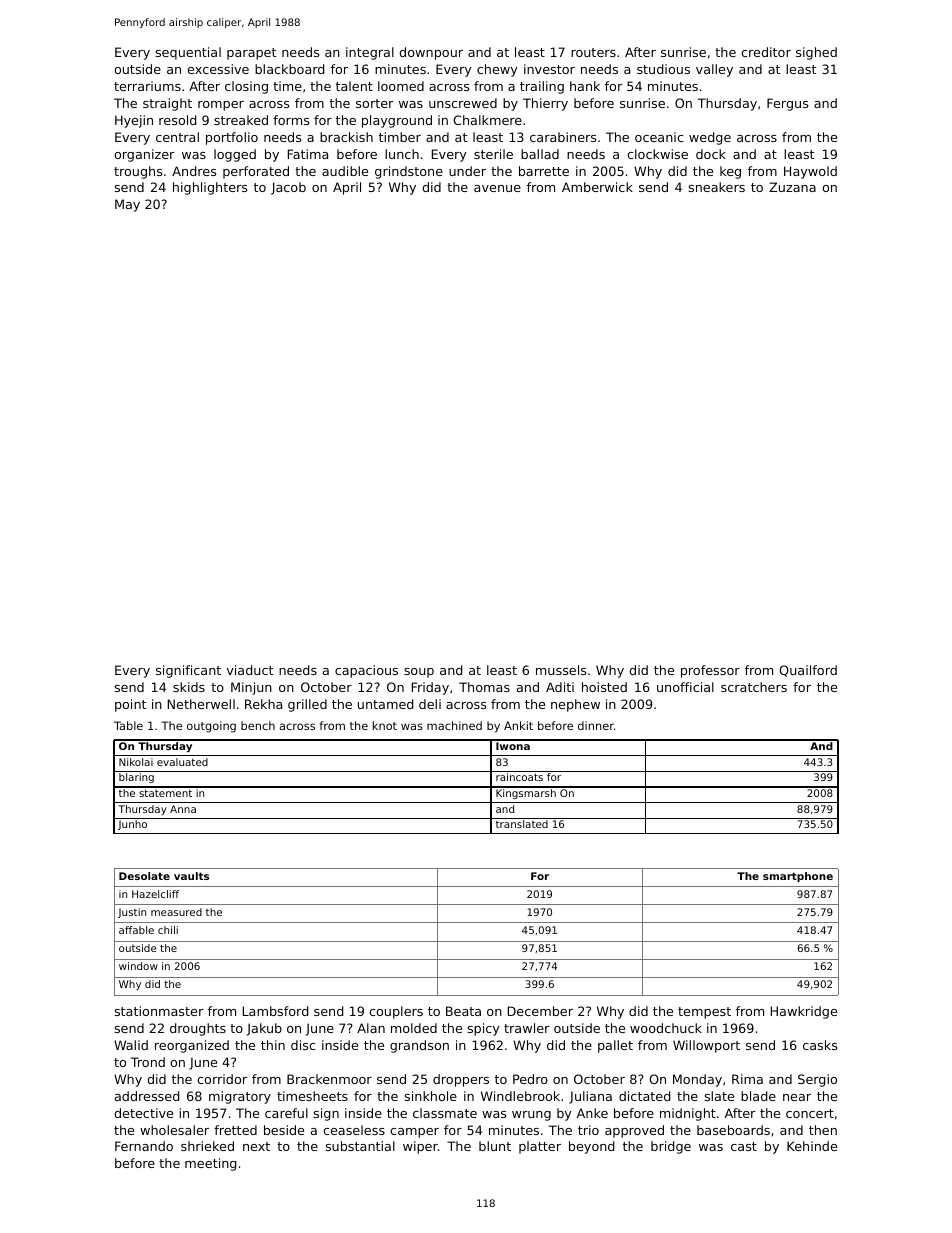  What do you see at coordinates (127, 205) in the screenshot?
I see `May` at bounding box center [127, 205].
